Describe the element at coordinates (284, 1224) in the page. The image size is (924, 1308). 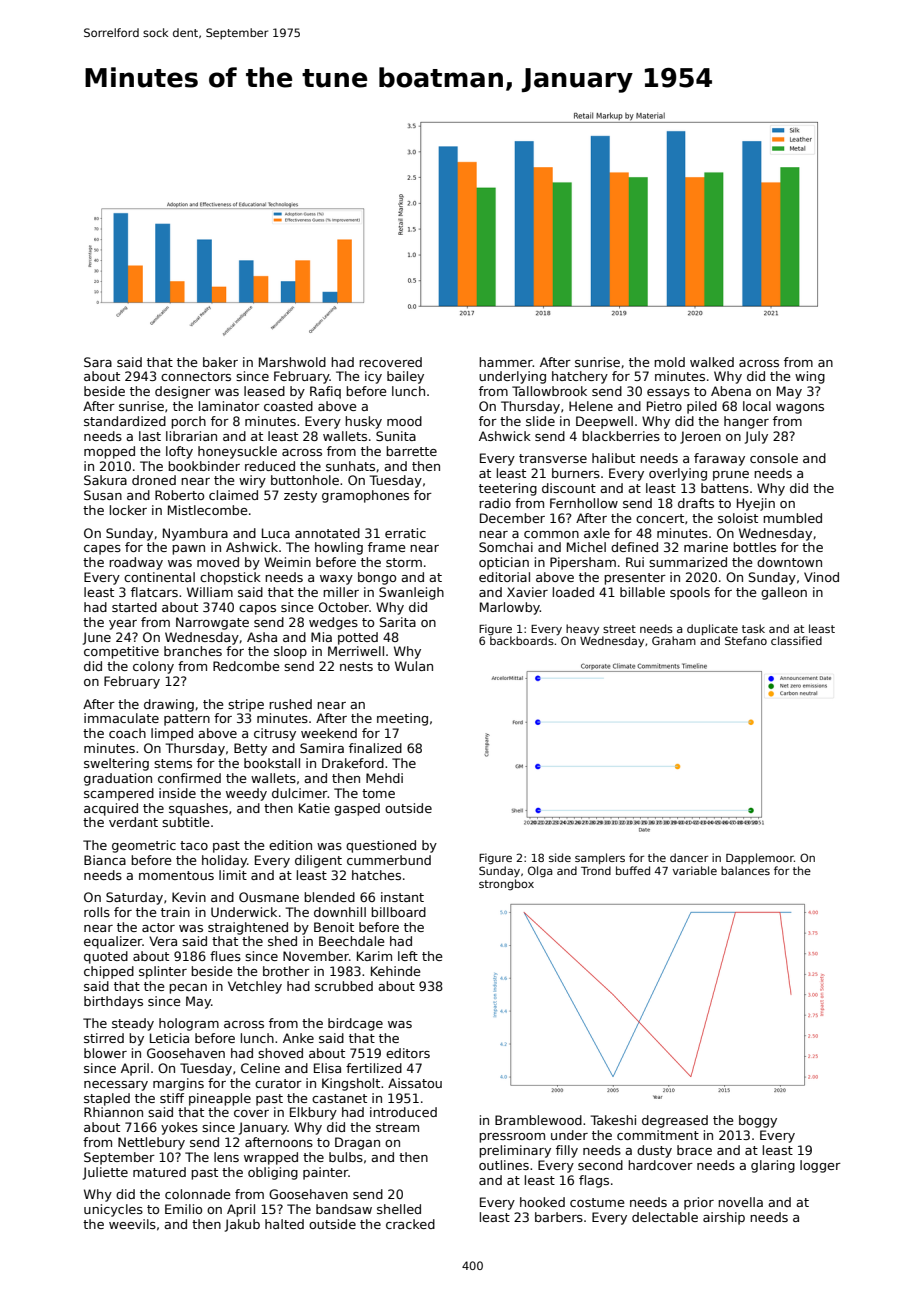
I see `halted` at that location.
